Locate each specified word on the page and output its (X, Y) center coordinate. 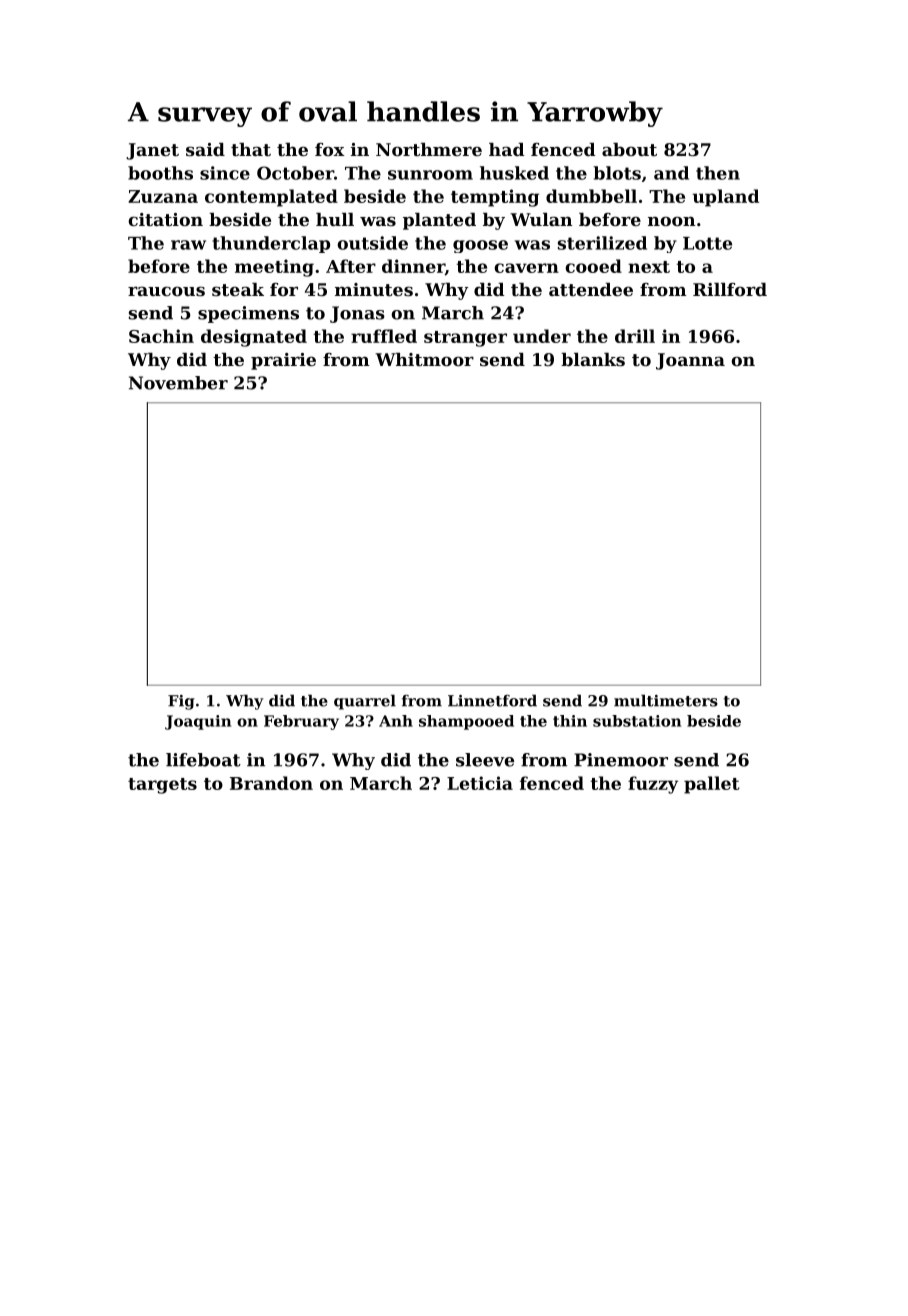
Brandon (271, 783)
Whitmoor (424, 359)
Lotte (707, 243)
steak (238, 289)
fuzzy (653, 785)
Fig (181, 702)
